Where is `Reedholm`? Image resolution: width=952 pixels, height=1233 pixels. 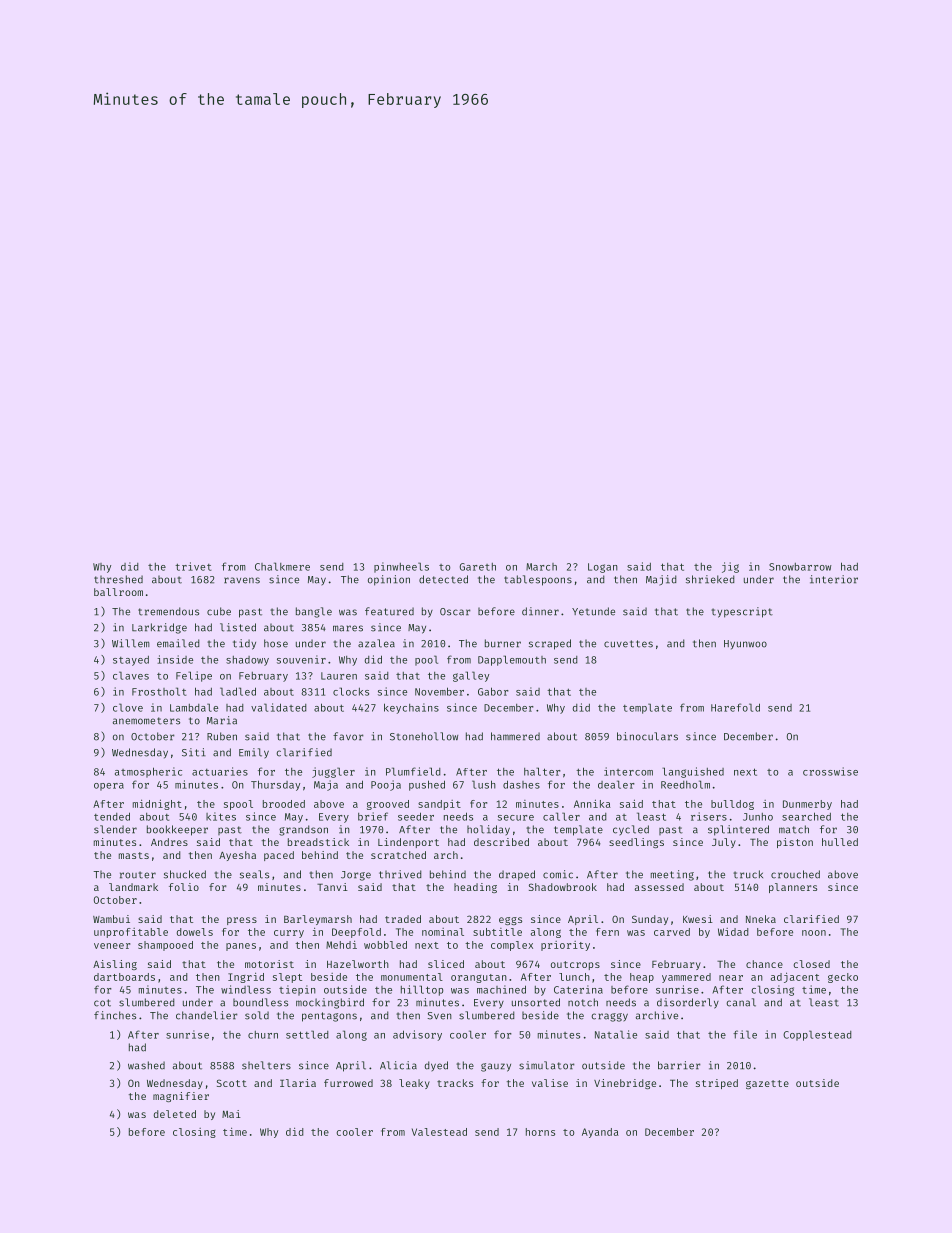 Reedholm is located at coordinates (685, 784).
